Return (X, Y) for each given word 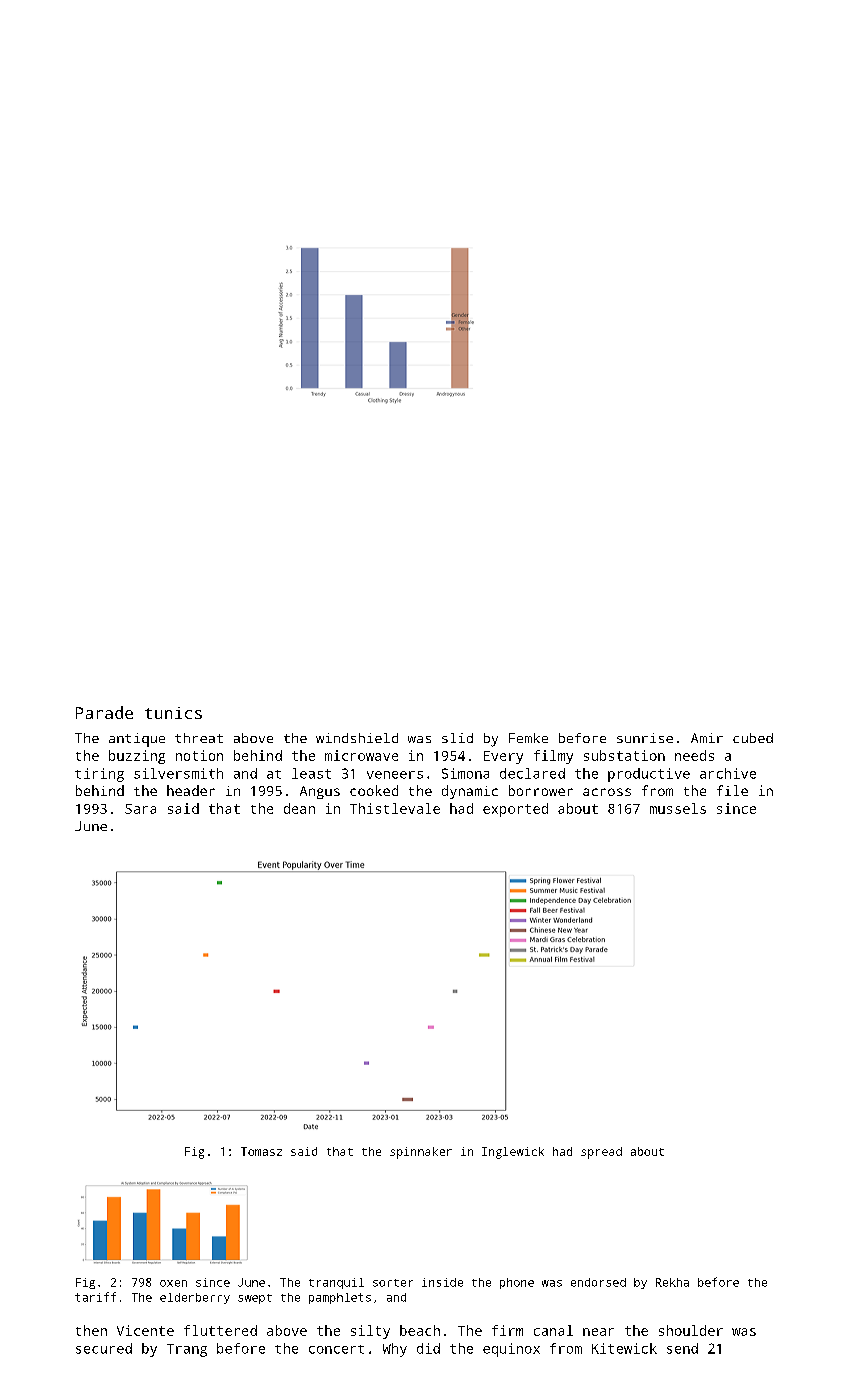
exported (515, 810)
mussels (678, 808)
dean (299, 808)
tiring (99, 775)
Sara (140, 809)
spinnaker (421, 1153)
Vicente (145, 1330)
